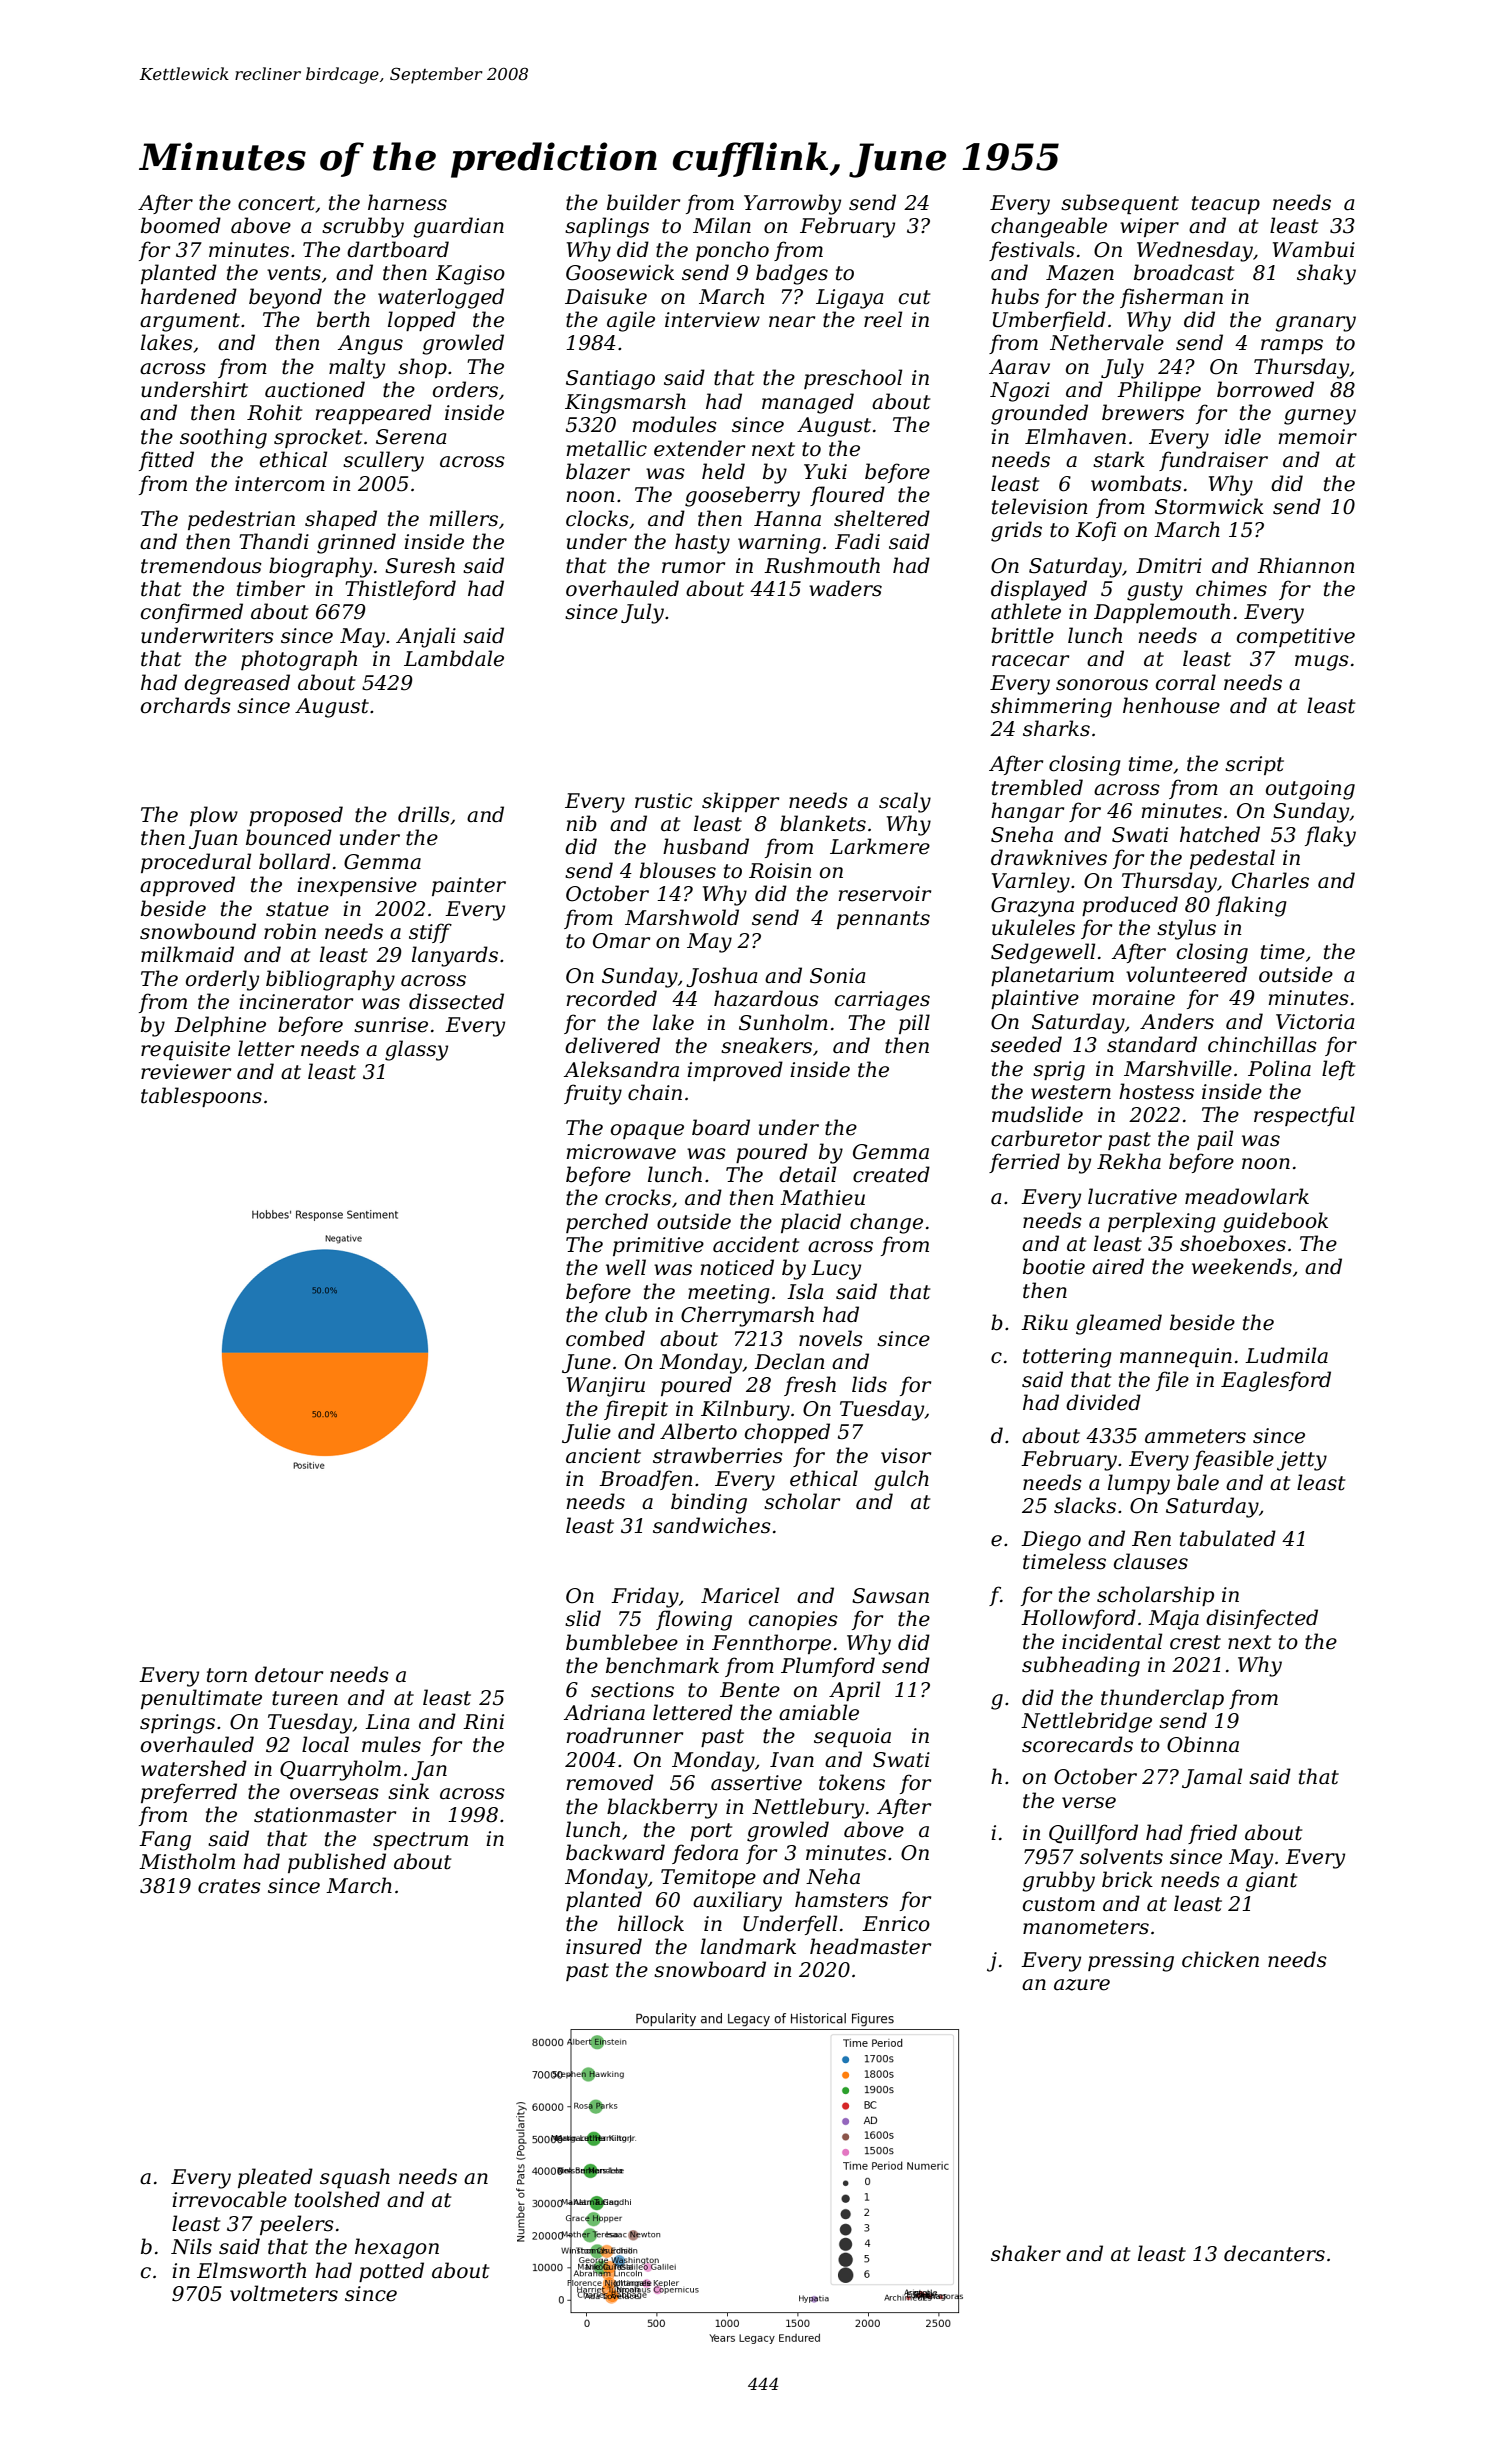 The width and height of the document is (1496, 2464). What do you see at coordinates (213, 839) in the document?
I see `Juan` at bounding box center [213, 839].
